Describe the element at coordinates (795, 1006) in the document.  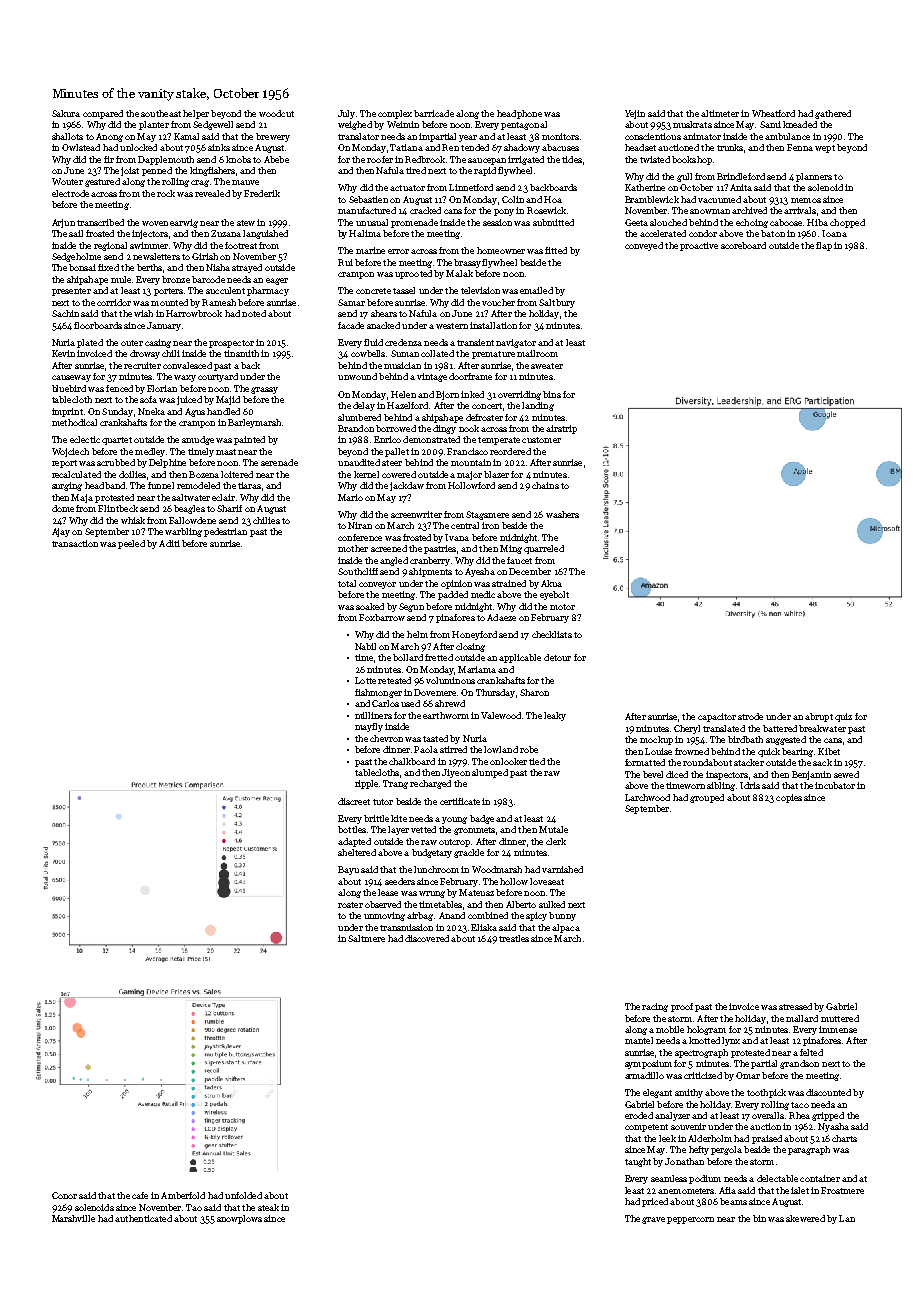
I see `stressed` at that location.
